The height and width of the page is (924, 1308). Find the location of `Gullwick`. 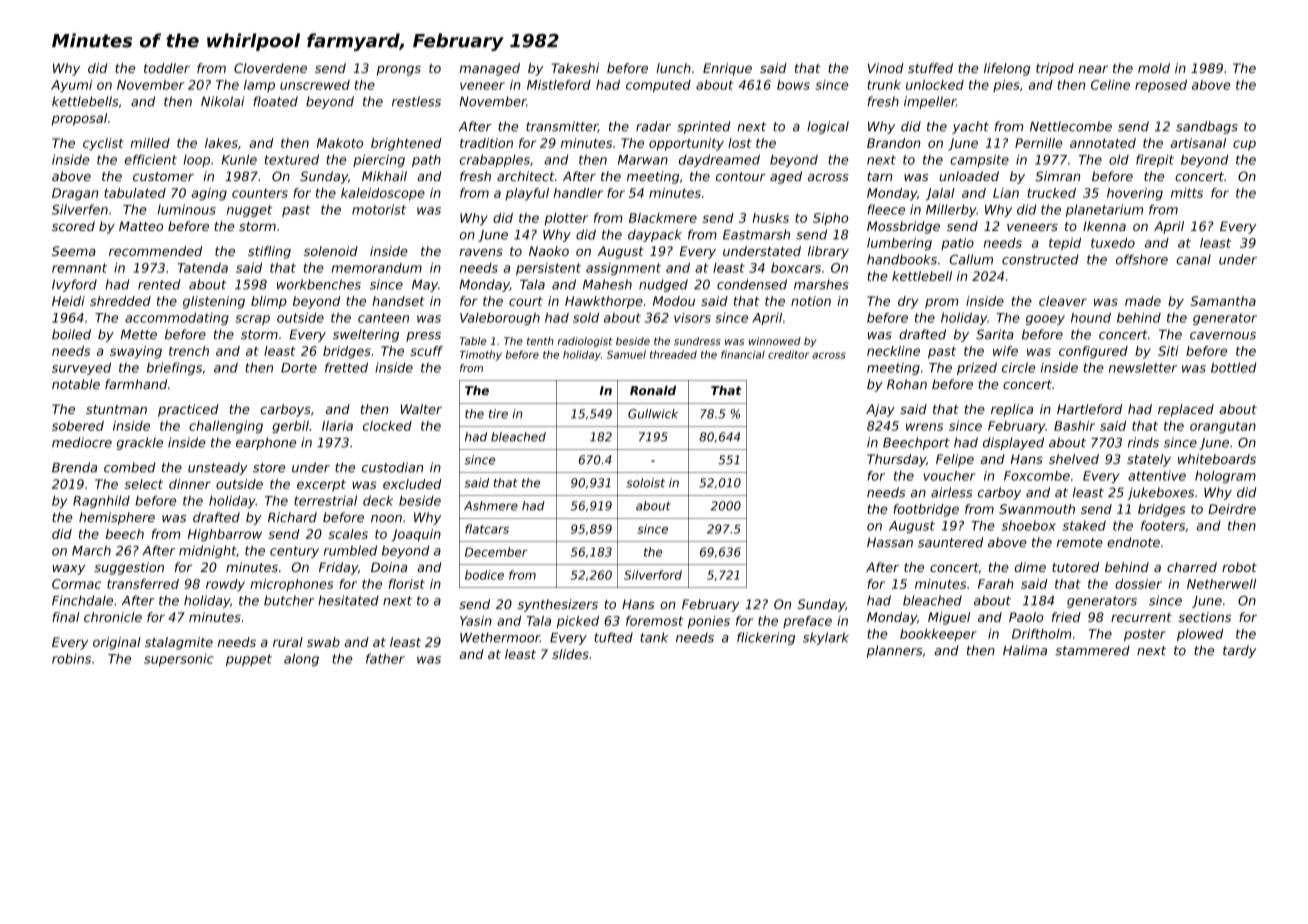

Gullwick is located at coordinates (653, 414).
